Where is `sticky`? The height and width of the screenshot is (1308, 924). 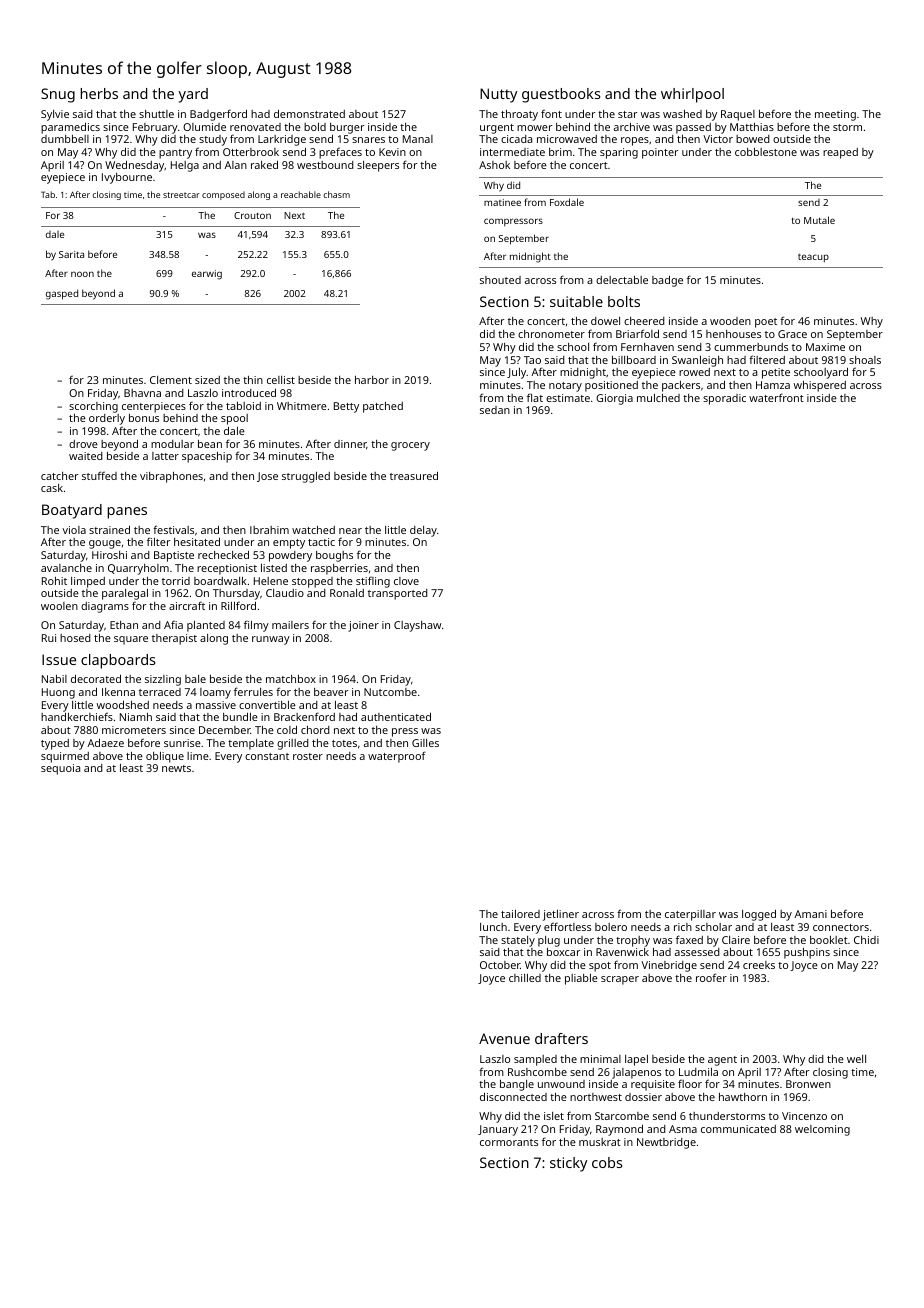 sticky is located at coordinates (568, 1164).
